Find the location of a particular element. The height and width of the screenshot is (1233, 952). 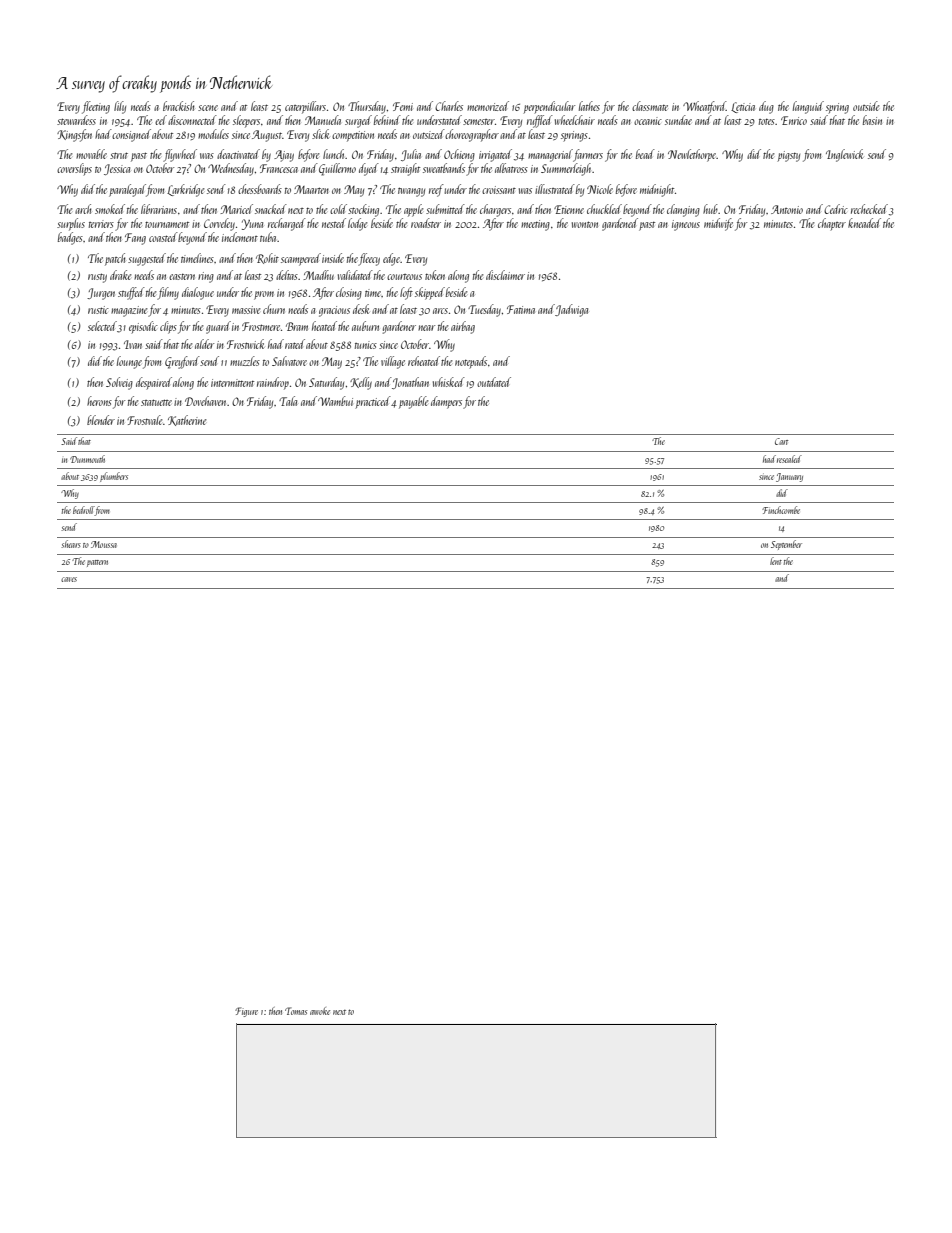

Cart is located at coordinates (781, 441).
